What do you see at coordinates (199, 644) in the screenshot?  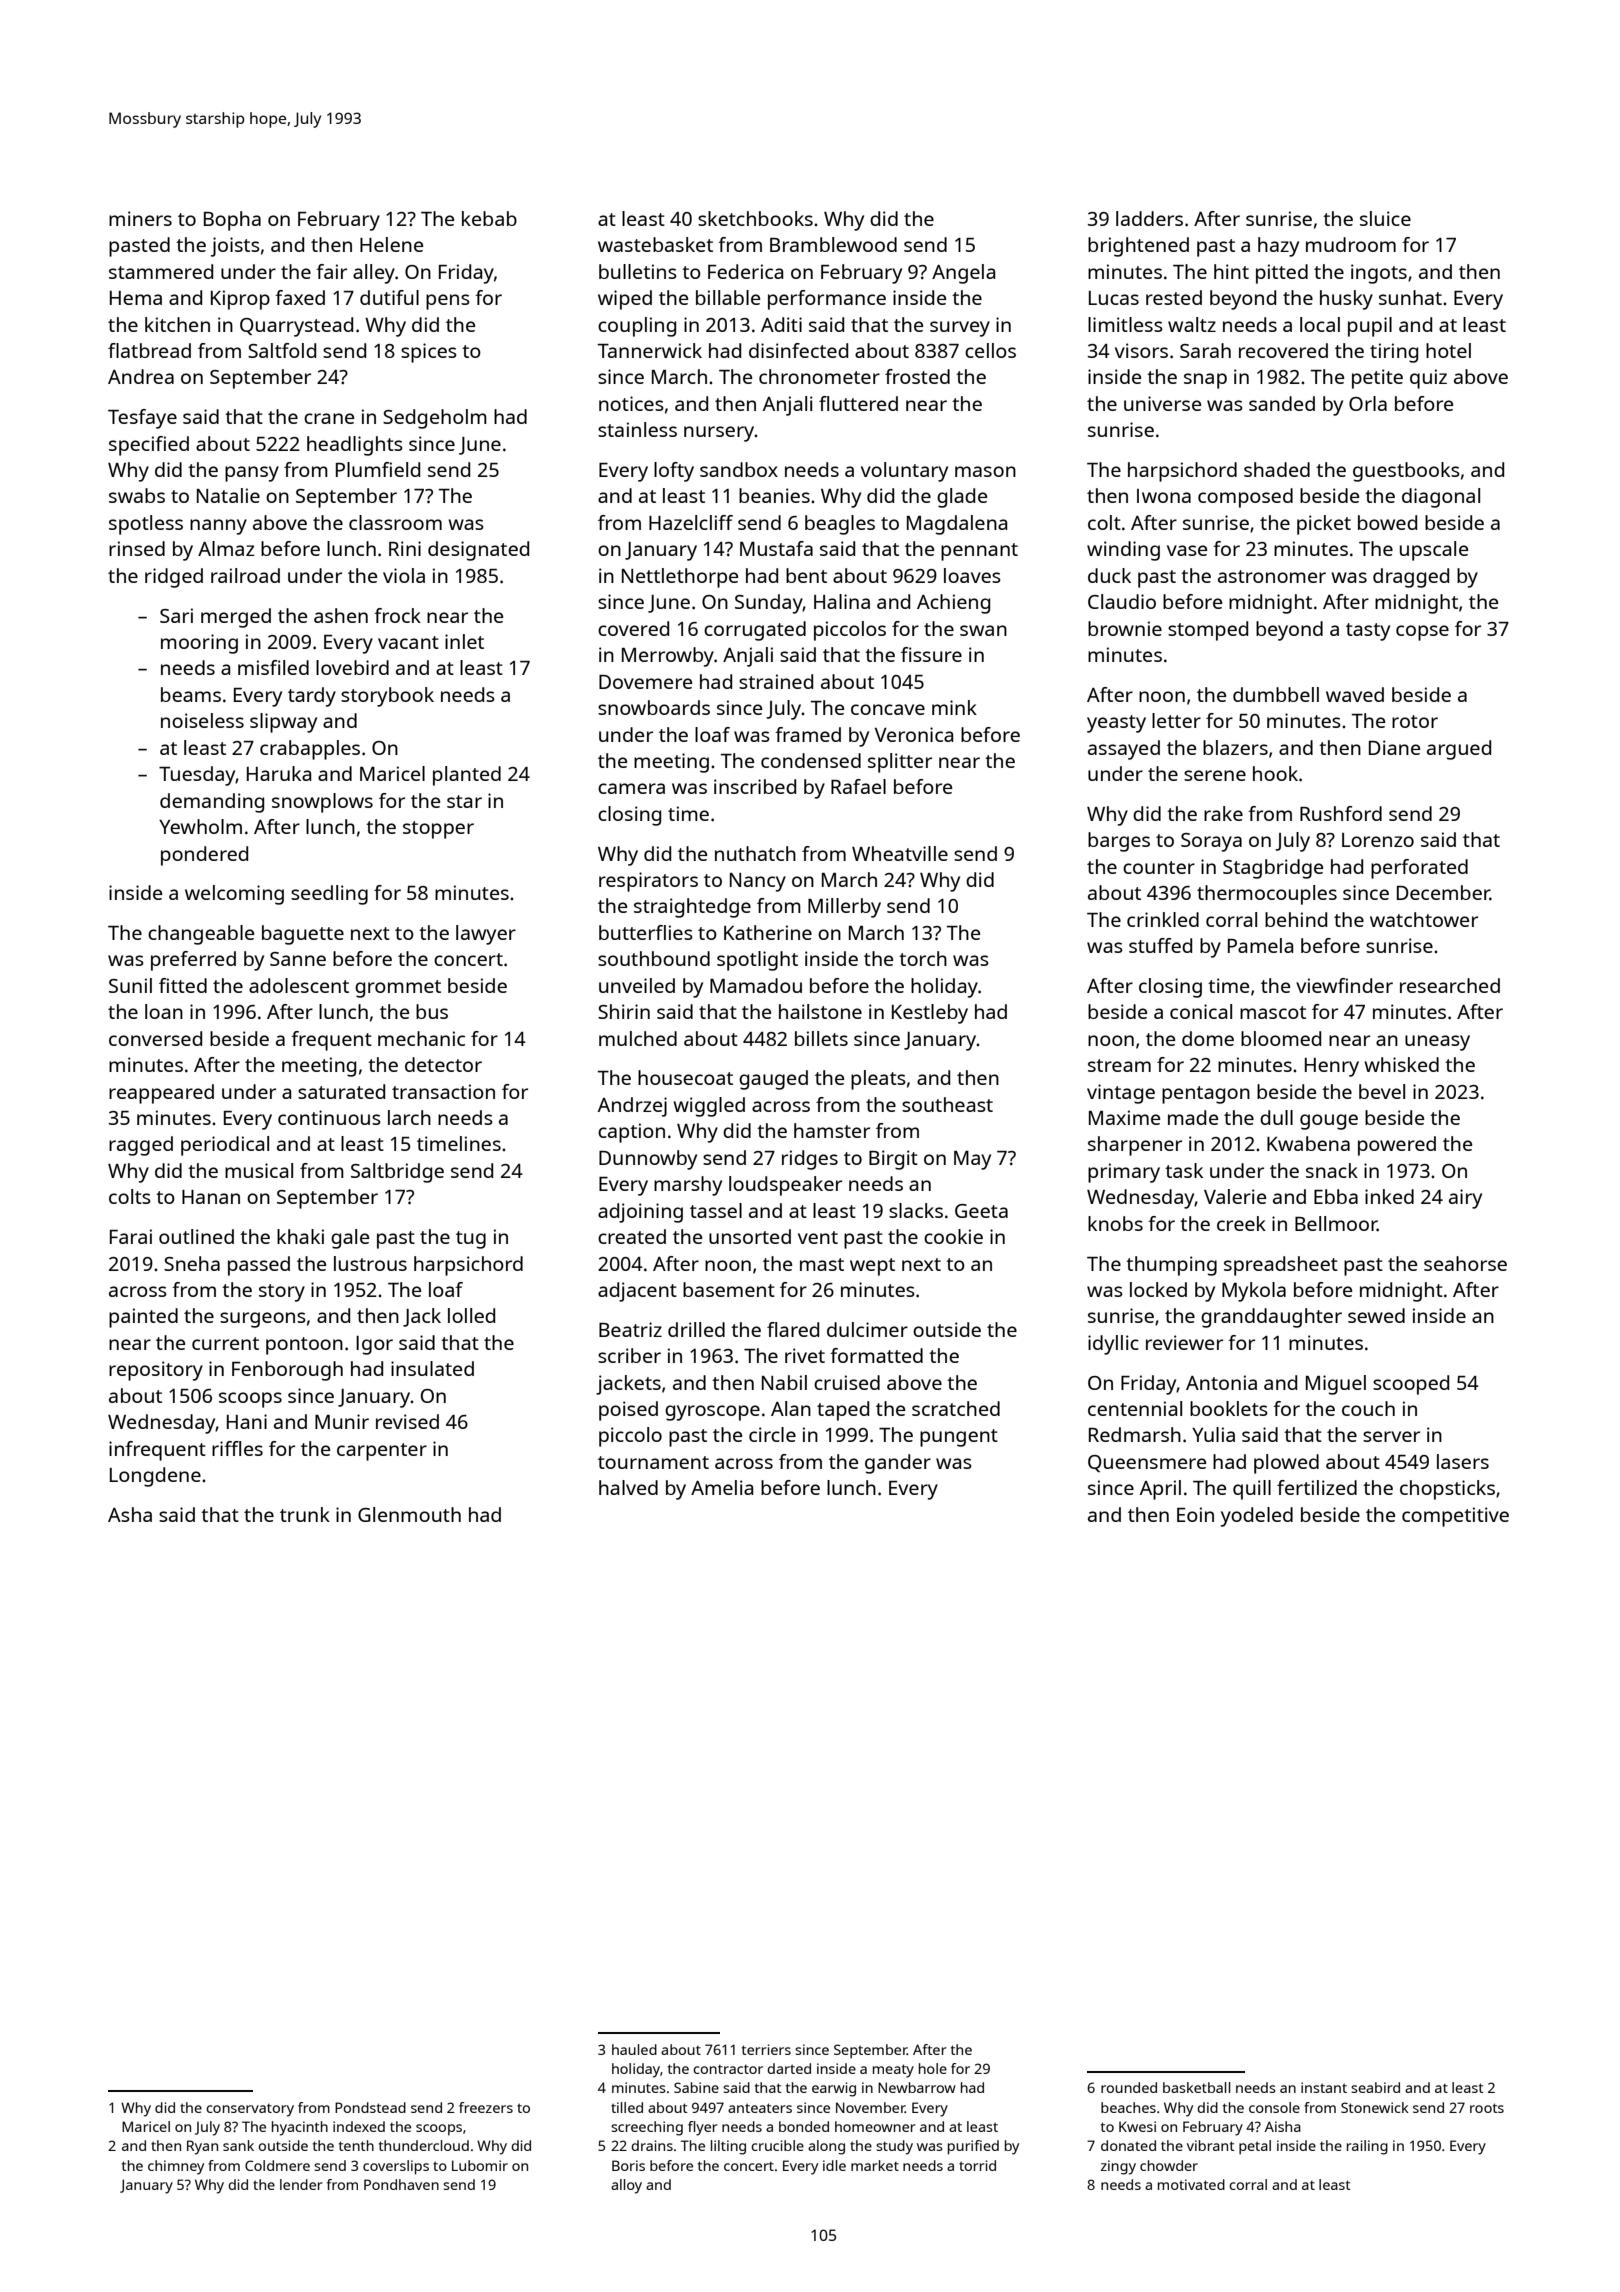 I see `mooring` at bounding box center [199, 644].
